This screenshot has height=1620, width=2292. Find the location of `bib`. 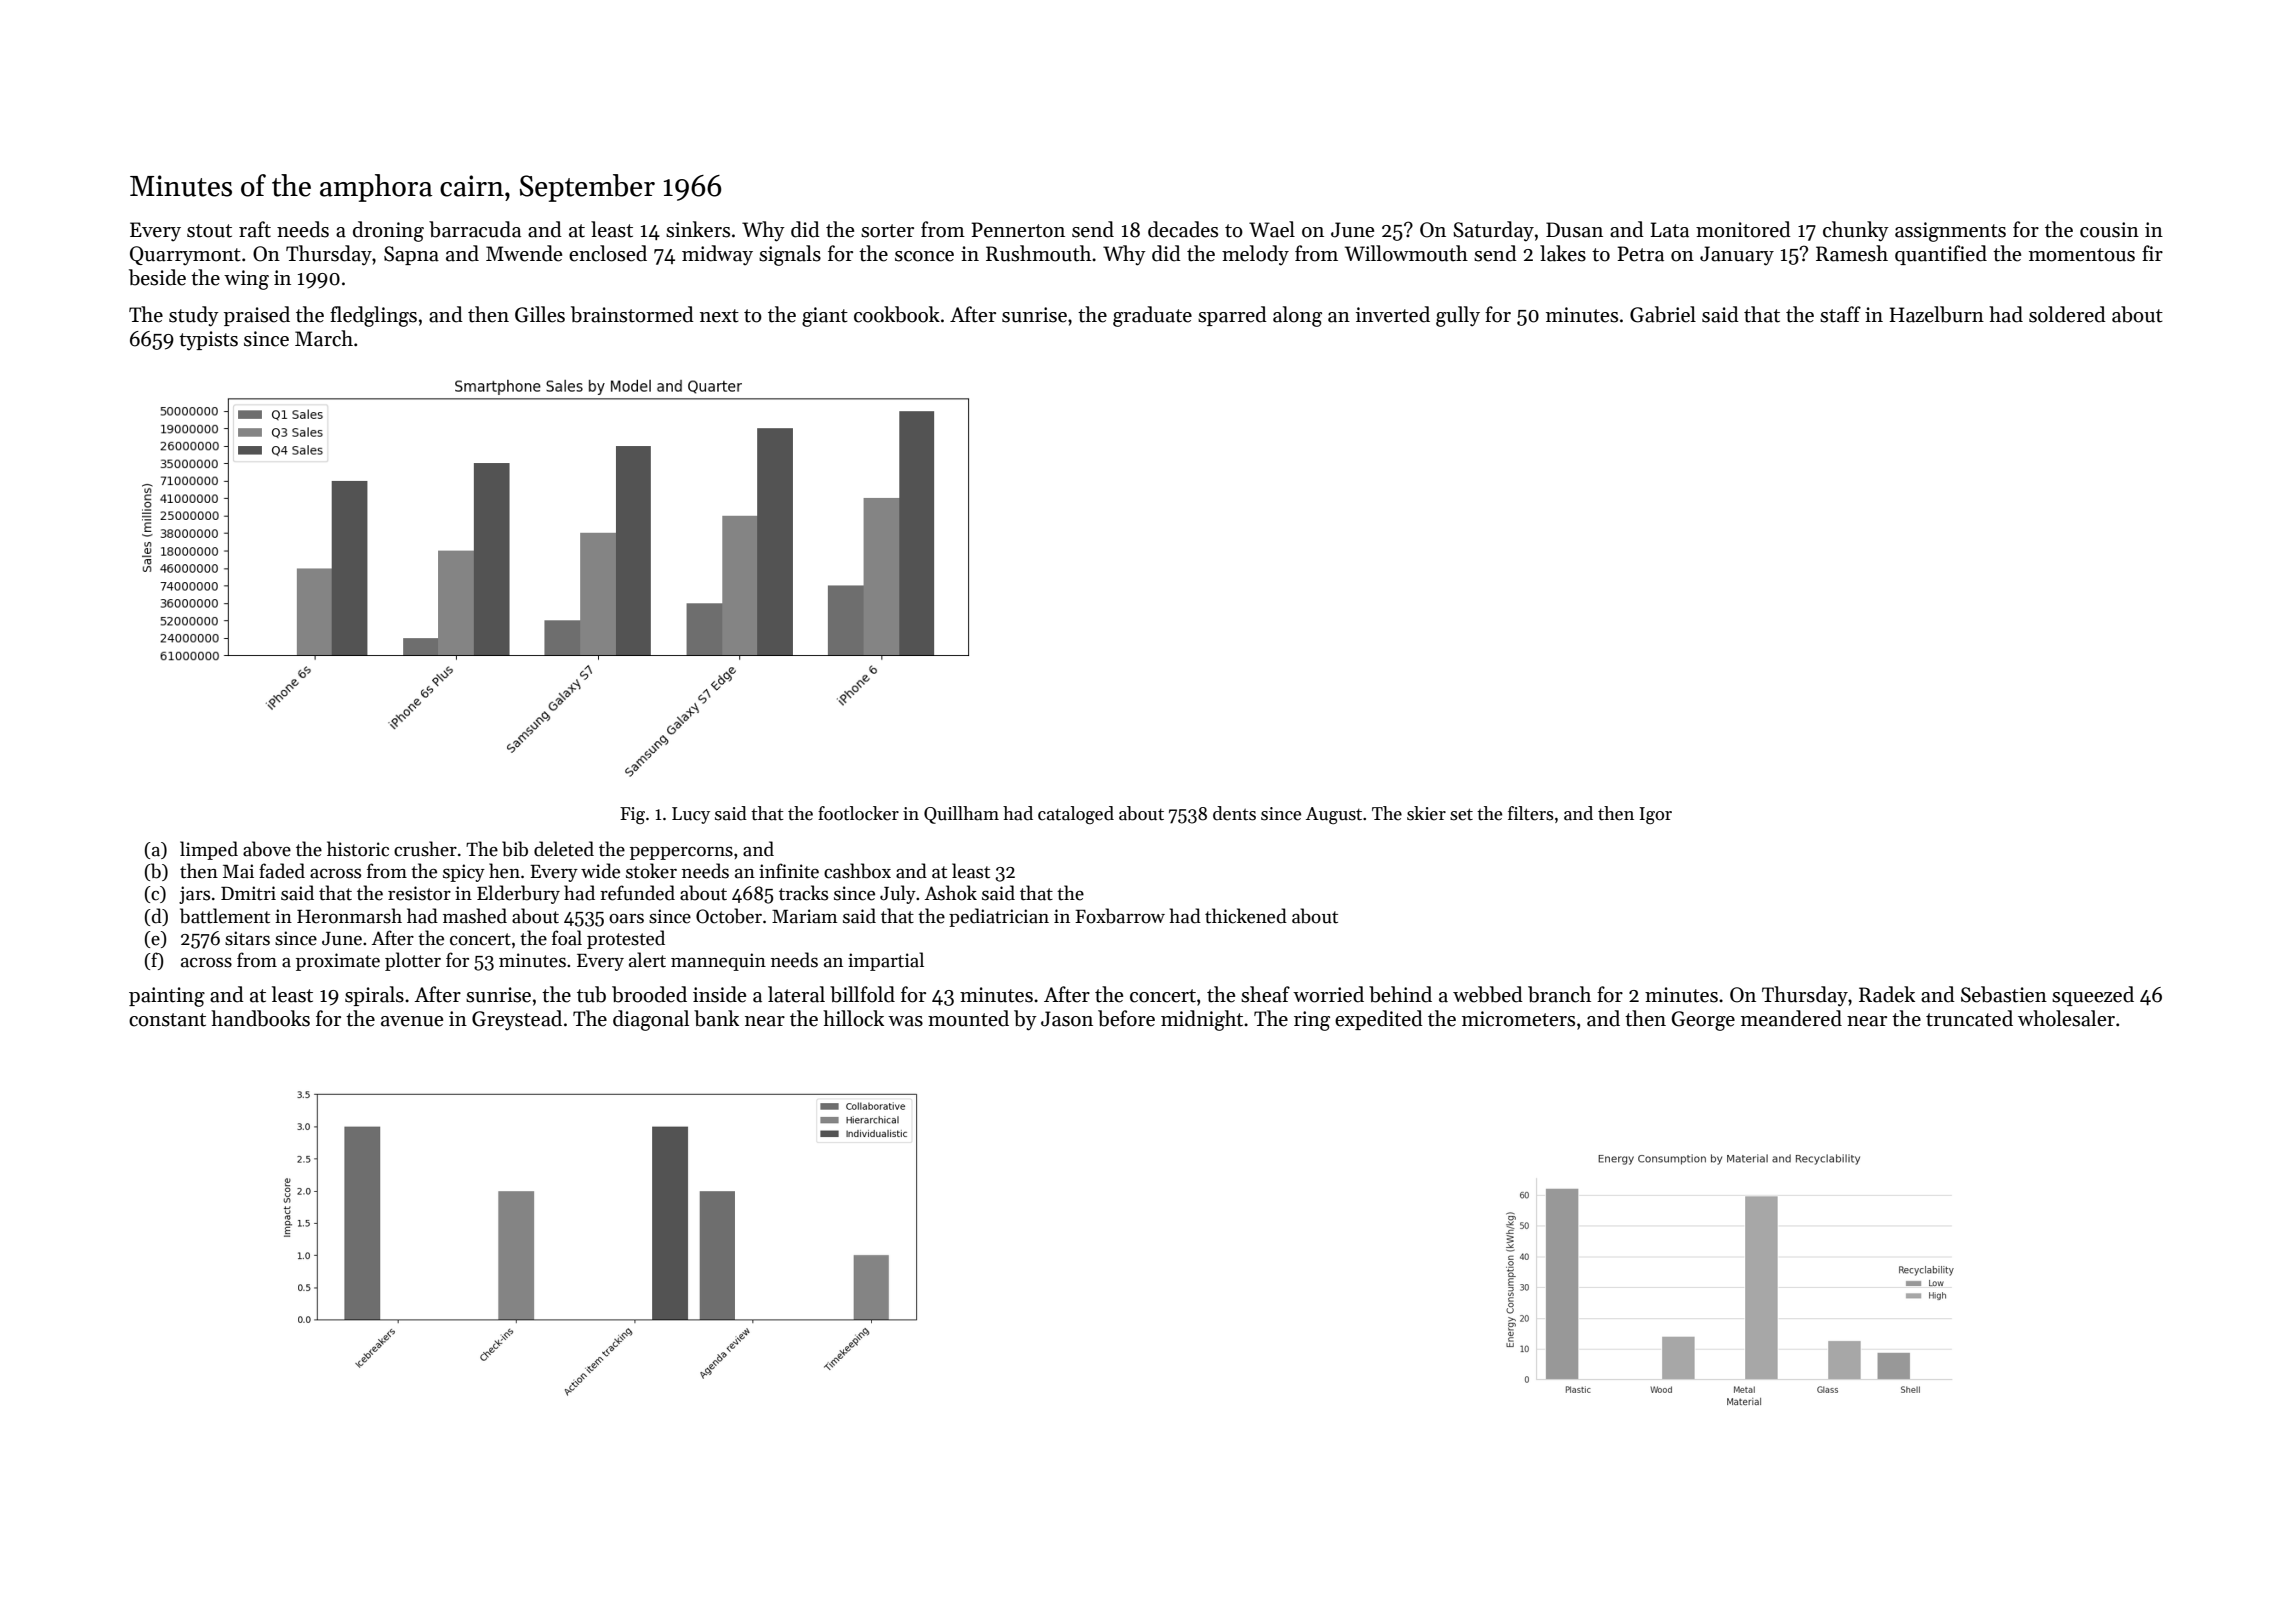

bib is located at coordinates (515, 849).
